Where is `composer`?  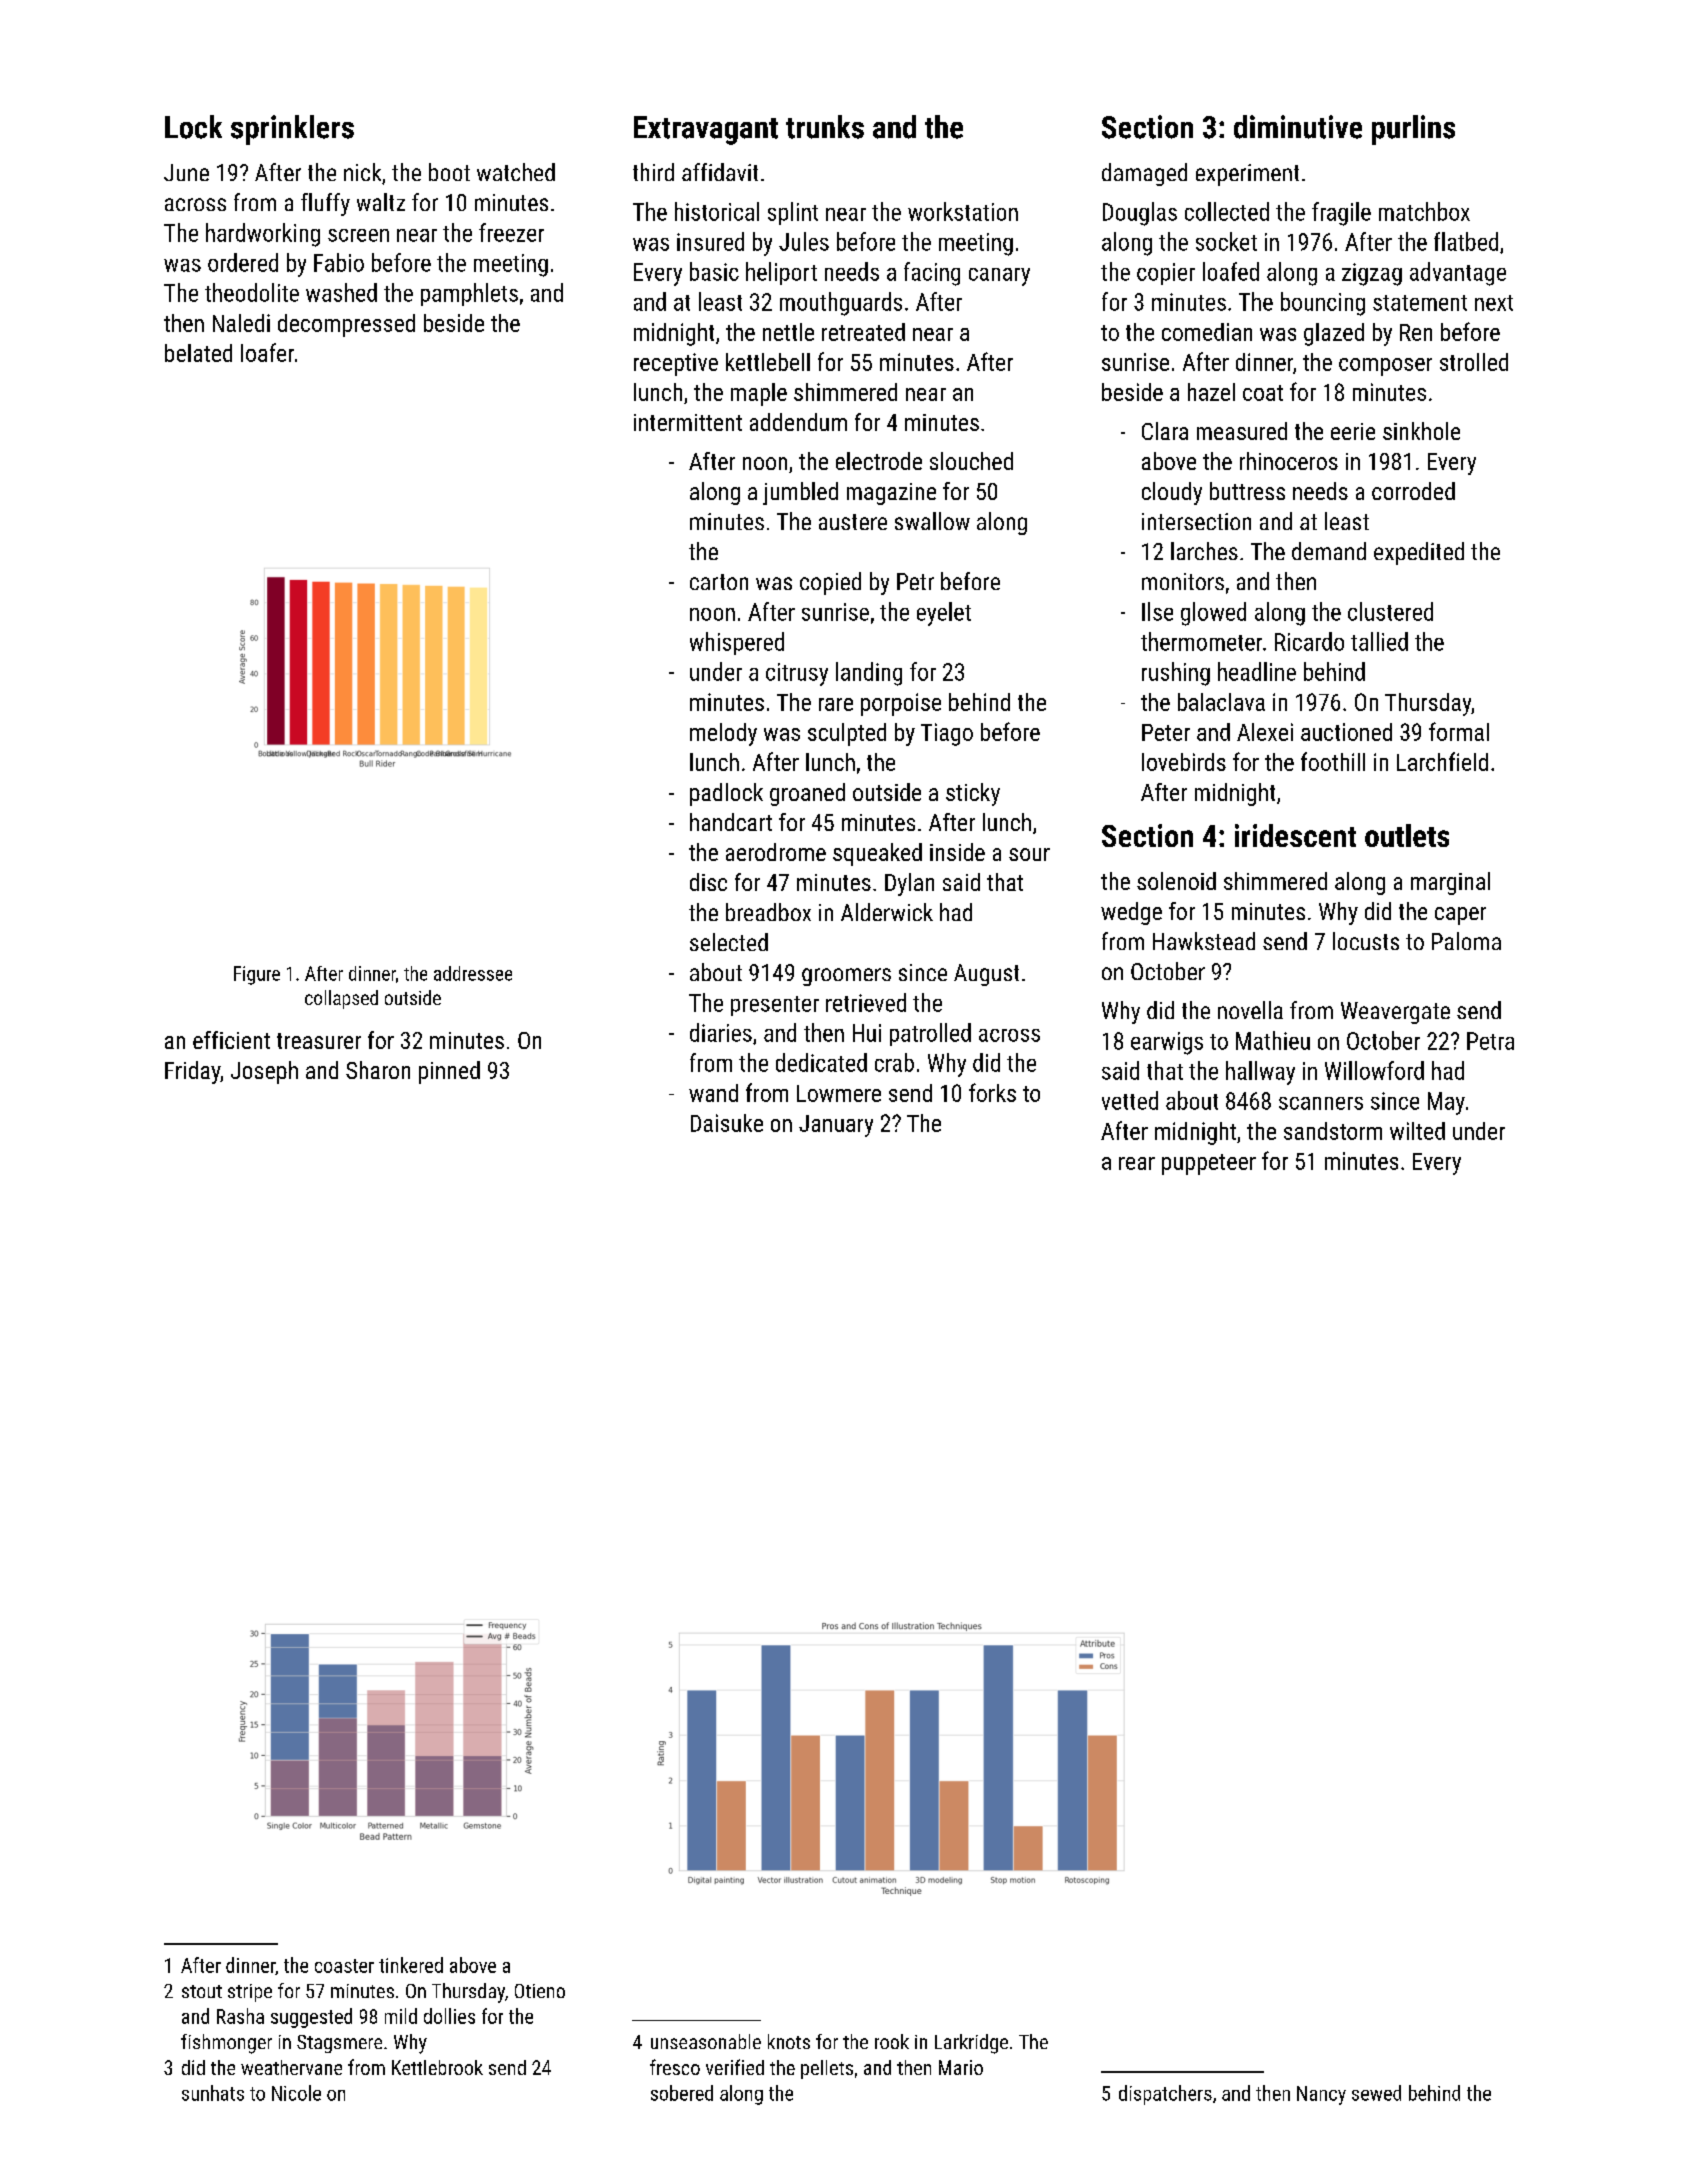 composer is located at coordinates (1385, 367).
